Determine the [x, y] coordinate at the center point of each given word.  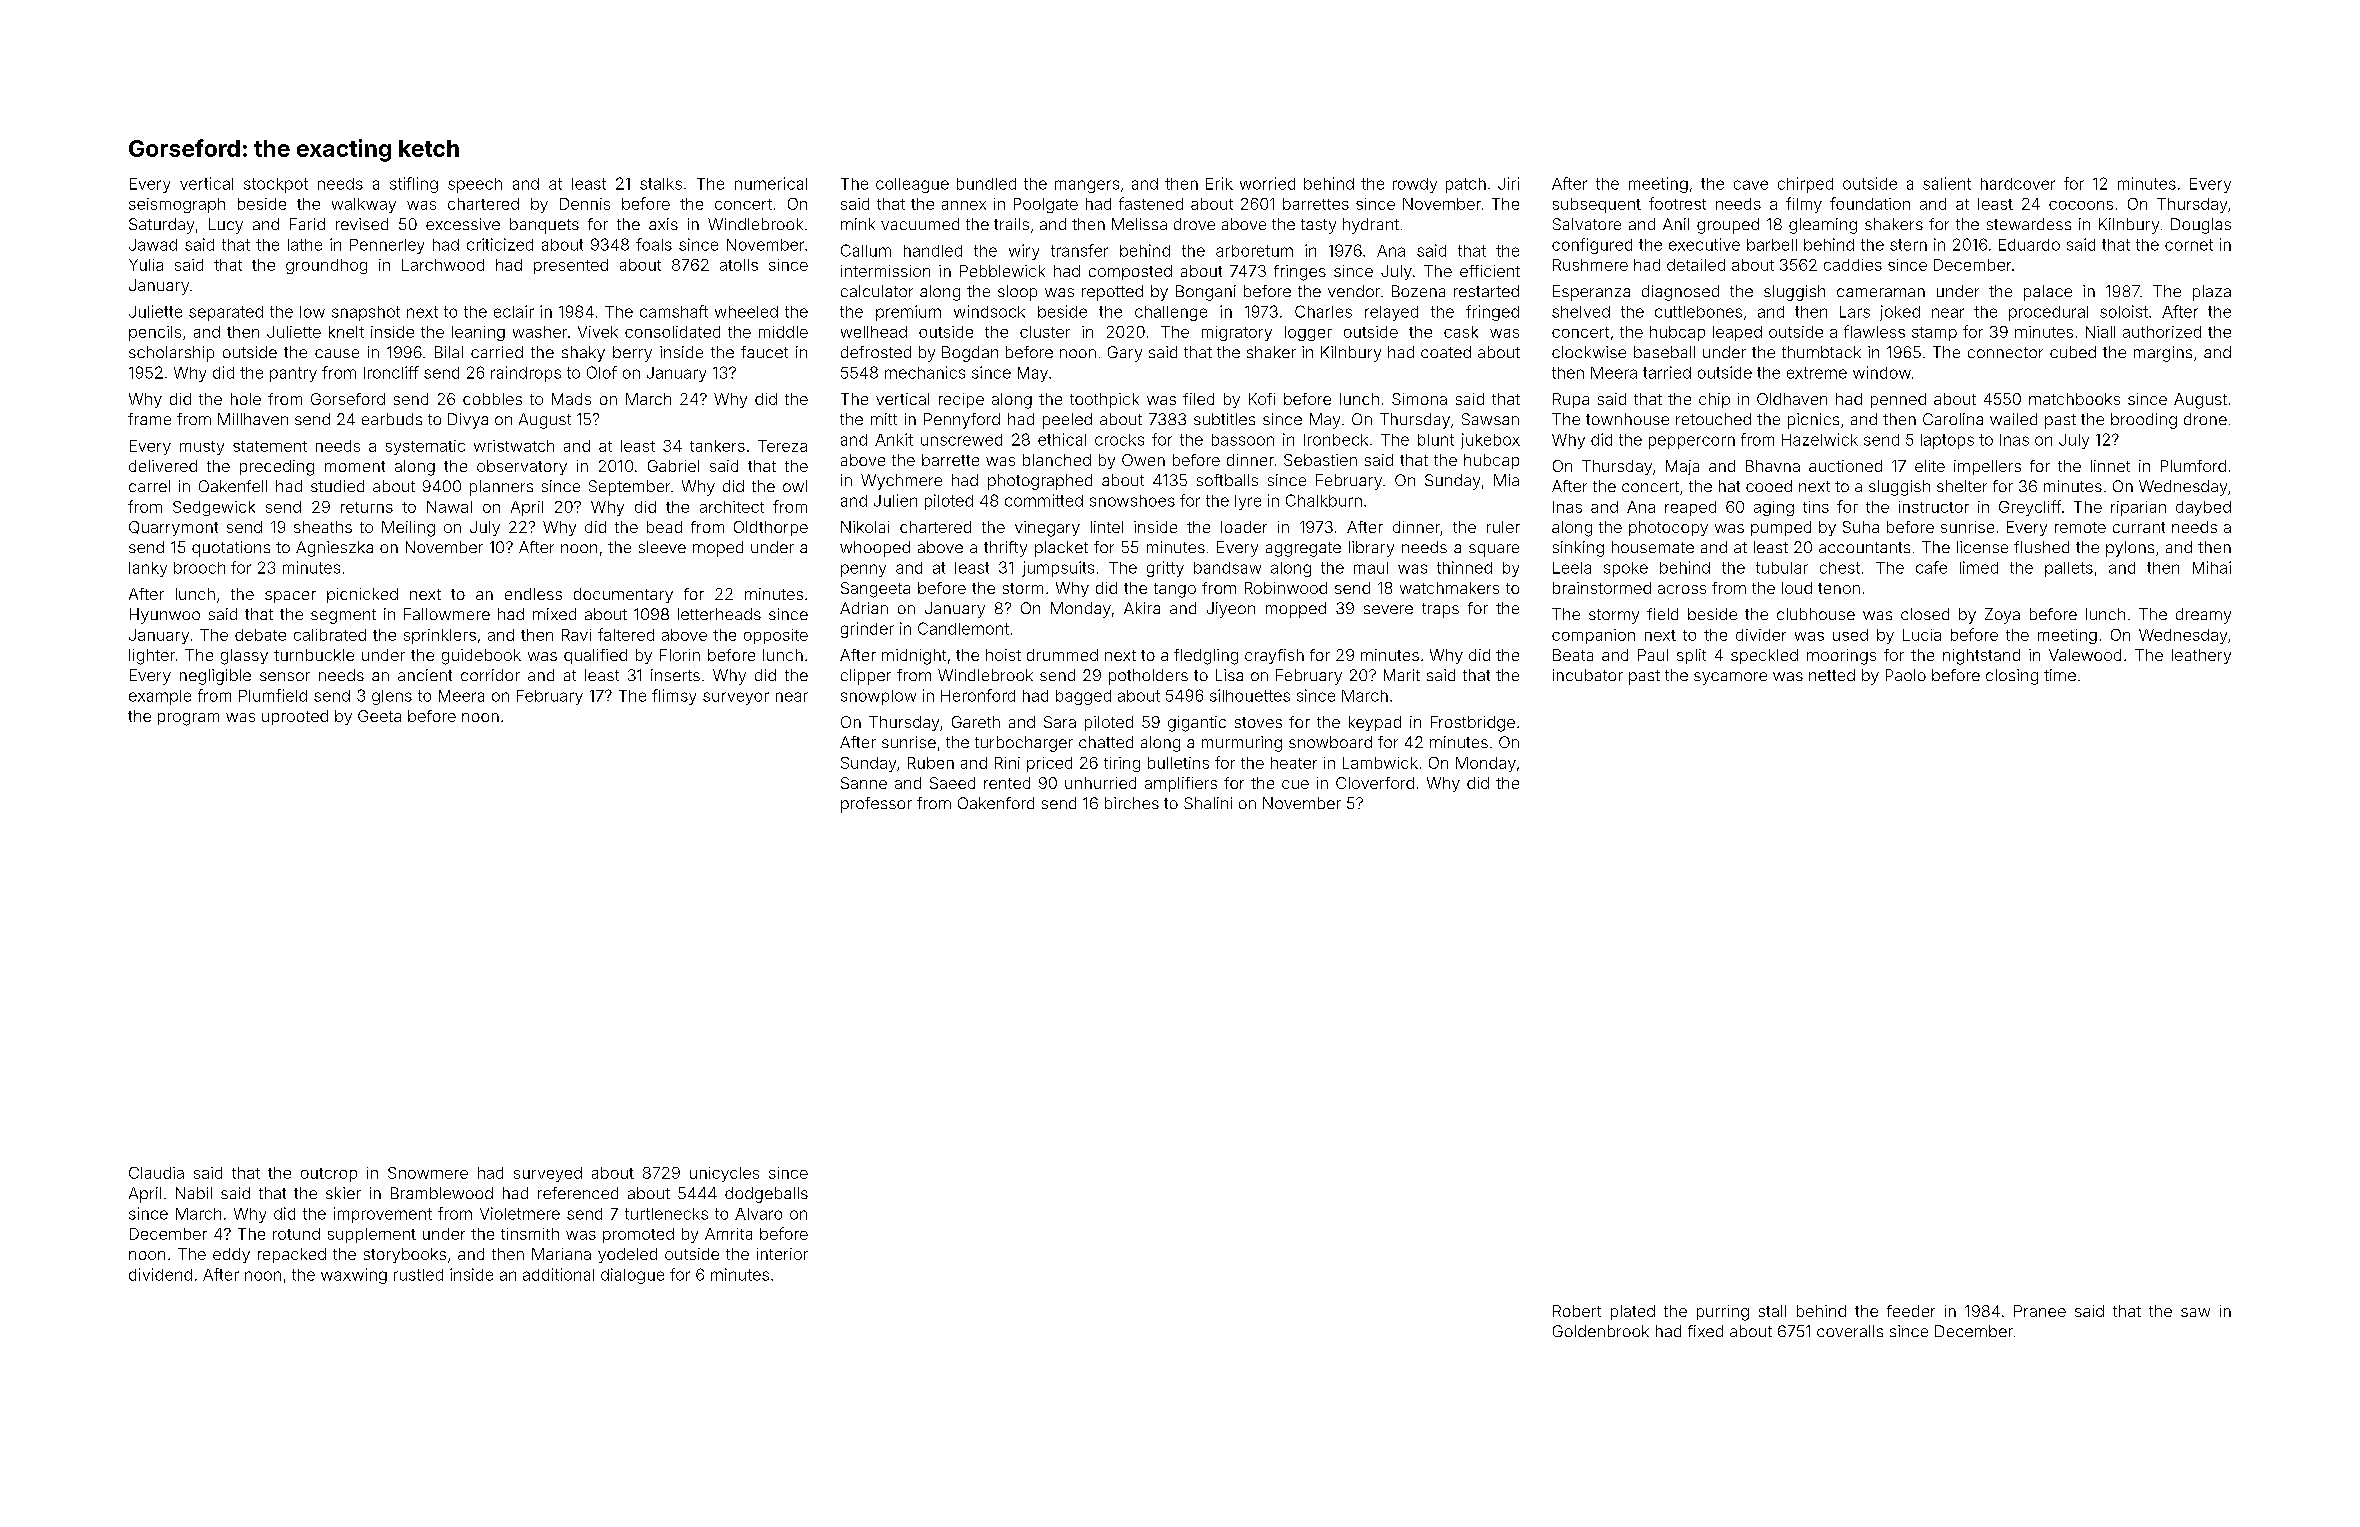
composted [1130, 272]
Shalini [1208, 803]
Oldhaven [1792, 399]
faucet [764, 352]
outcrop [329, 1175]
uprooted [295, 717]
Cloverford [1375, 783]
